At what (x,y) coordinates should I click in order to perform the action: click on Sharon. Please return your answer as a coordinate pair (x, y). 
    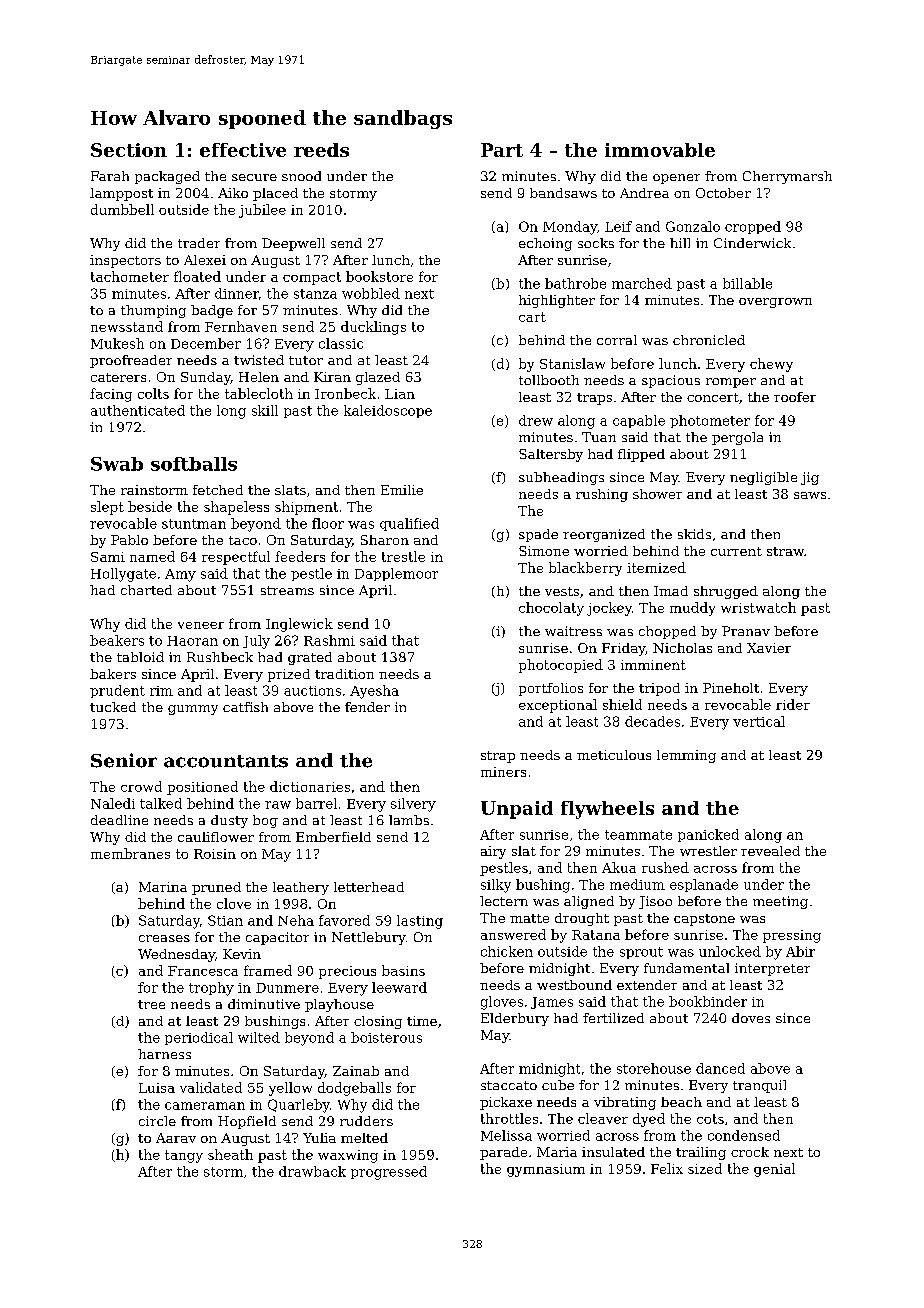
    Looking at the image, I should click on (385, 540).
